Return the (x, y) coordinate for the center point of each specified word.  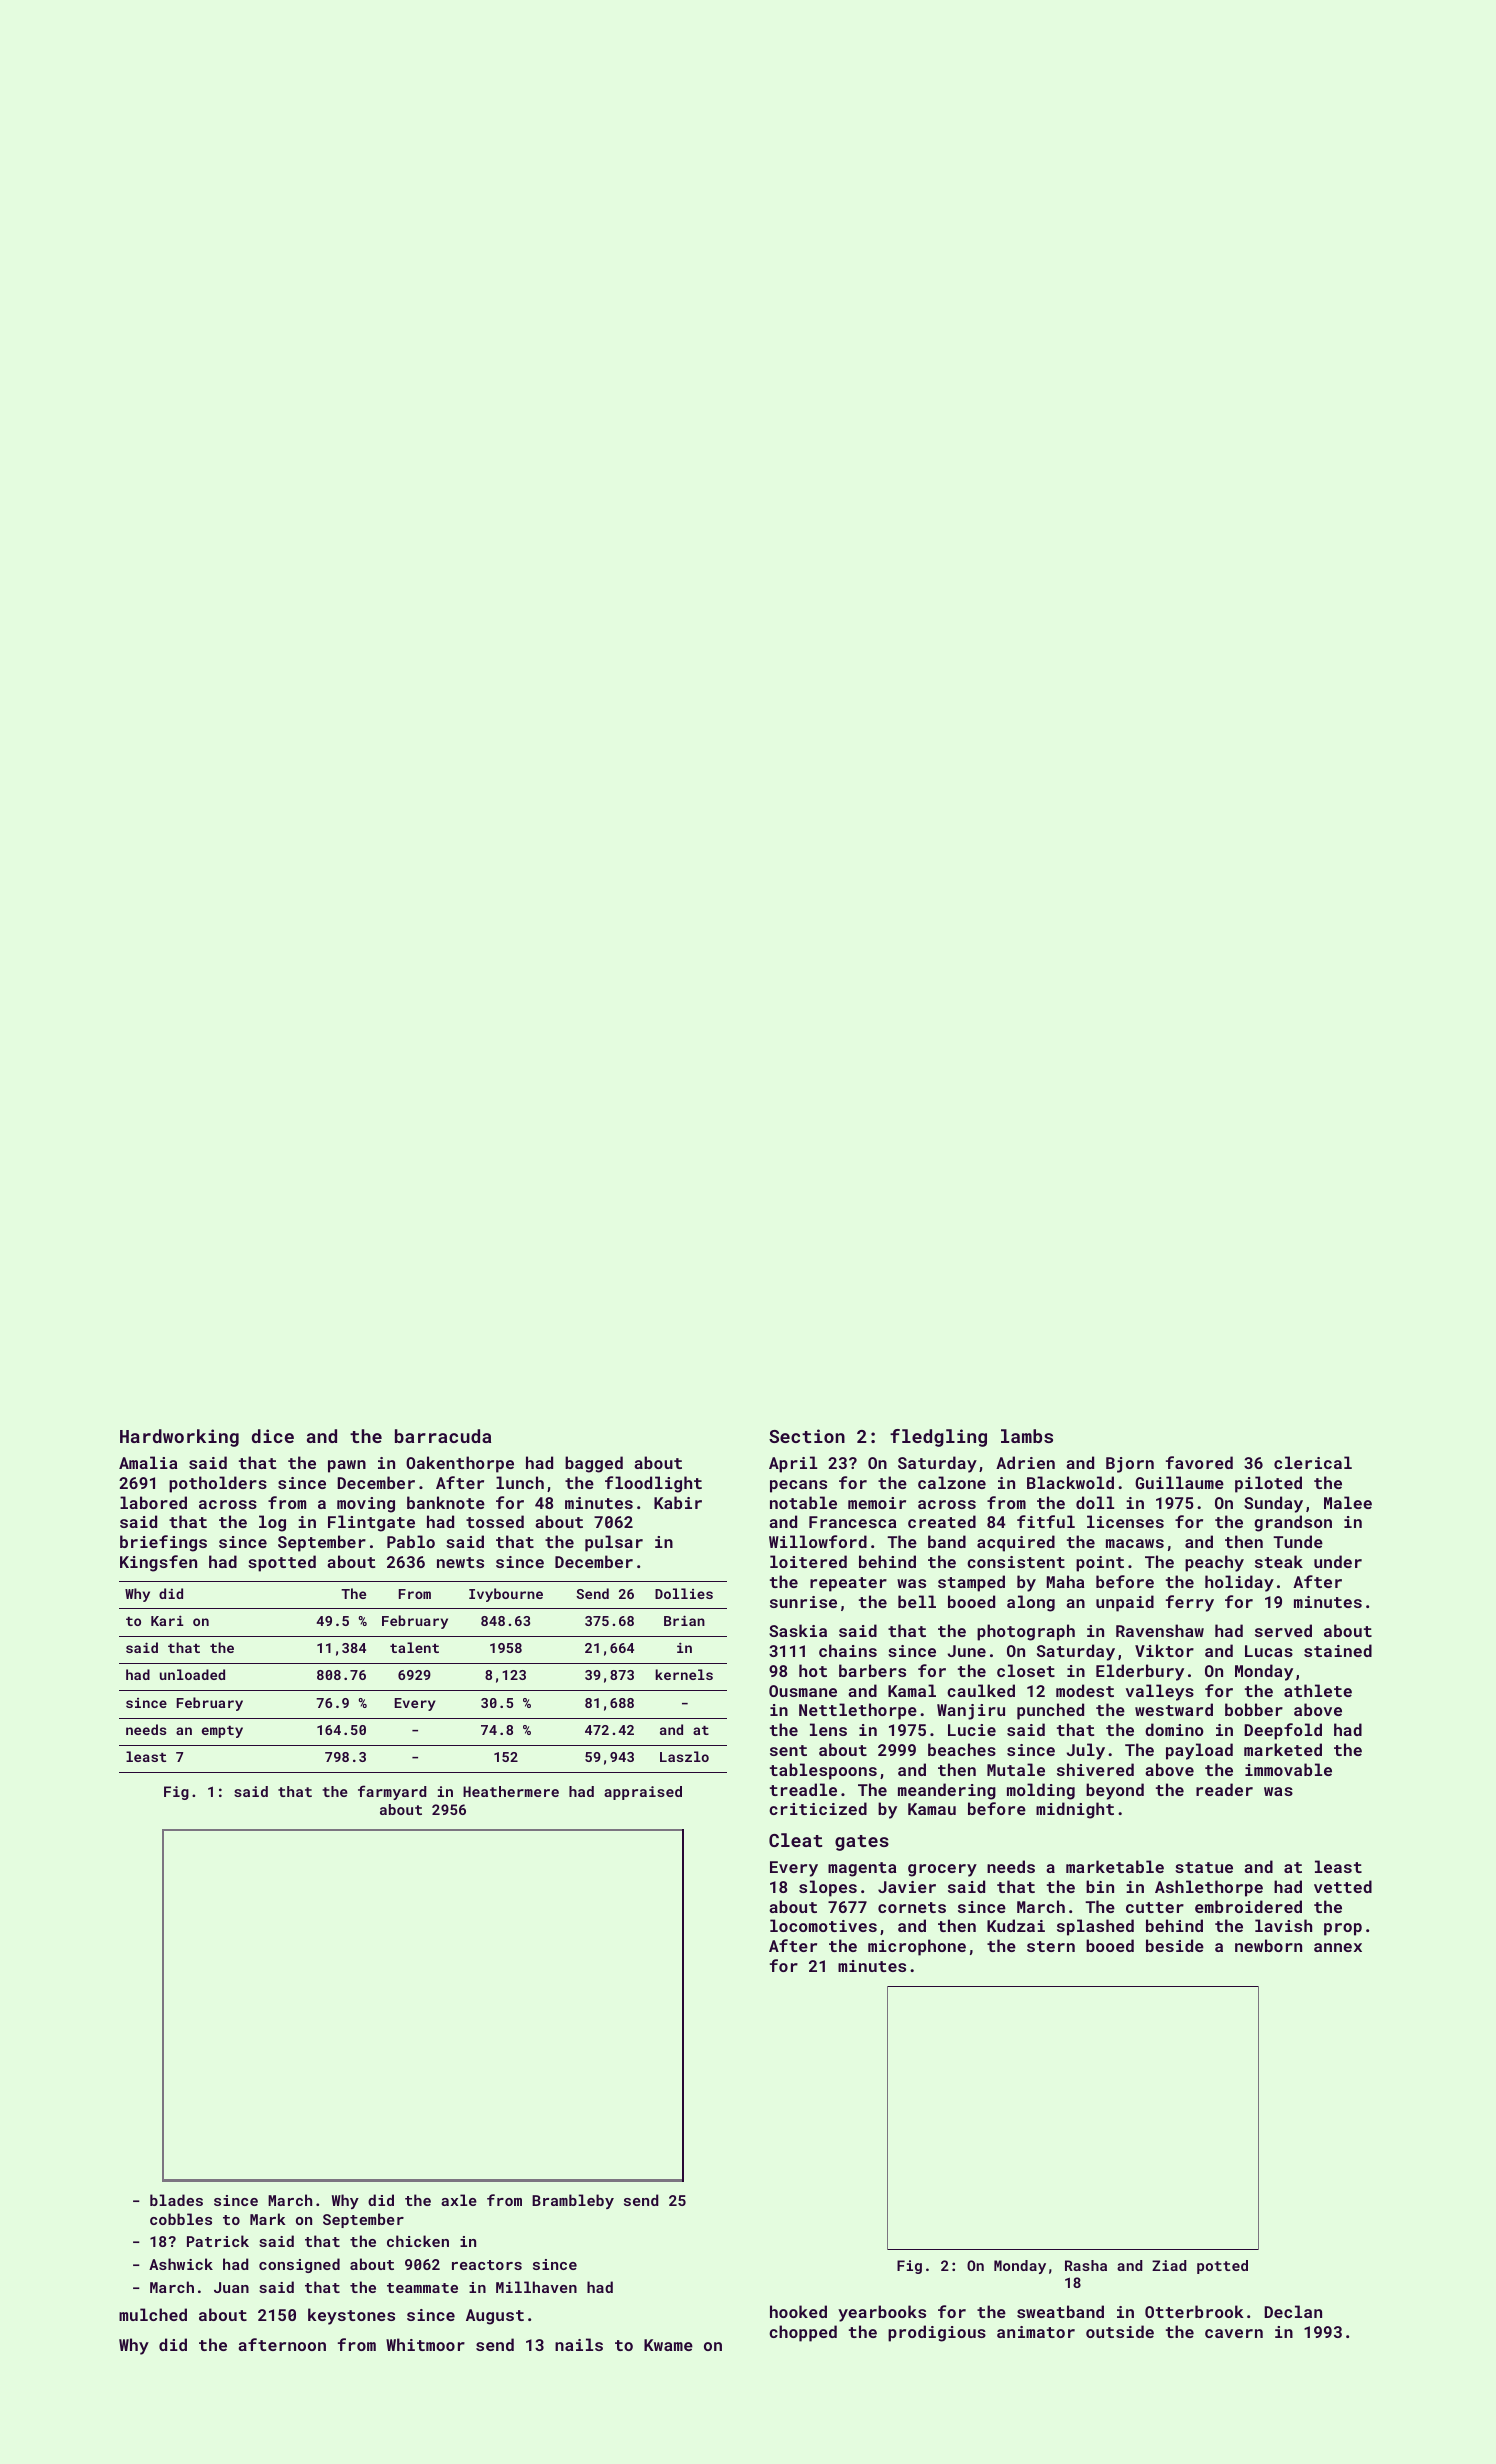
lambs (1027, 1436)
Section (807, 1436)
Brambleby (573, 2201)
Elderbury (1140, 1672)
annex (1338, 1947)
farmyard (392, 1792)
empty (222, 1732)
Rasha (1086, 2265)
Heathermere (511, 1791)
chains (848, 1650)
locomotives (823, 1925)
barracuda (443, 1436)
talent (414, 1647)
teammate (422, 2288)
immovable (1288, 1769)
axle (459, 2200)
